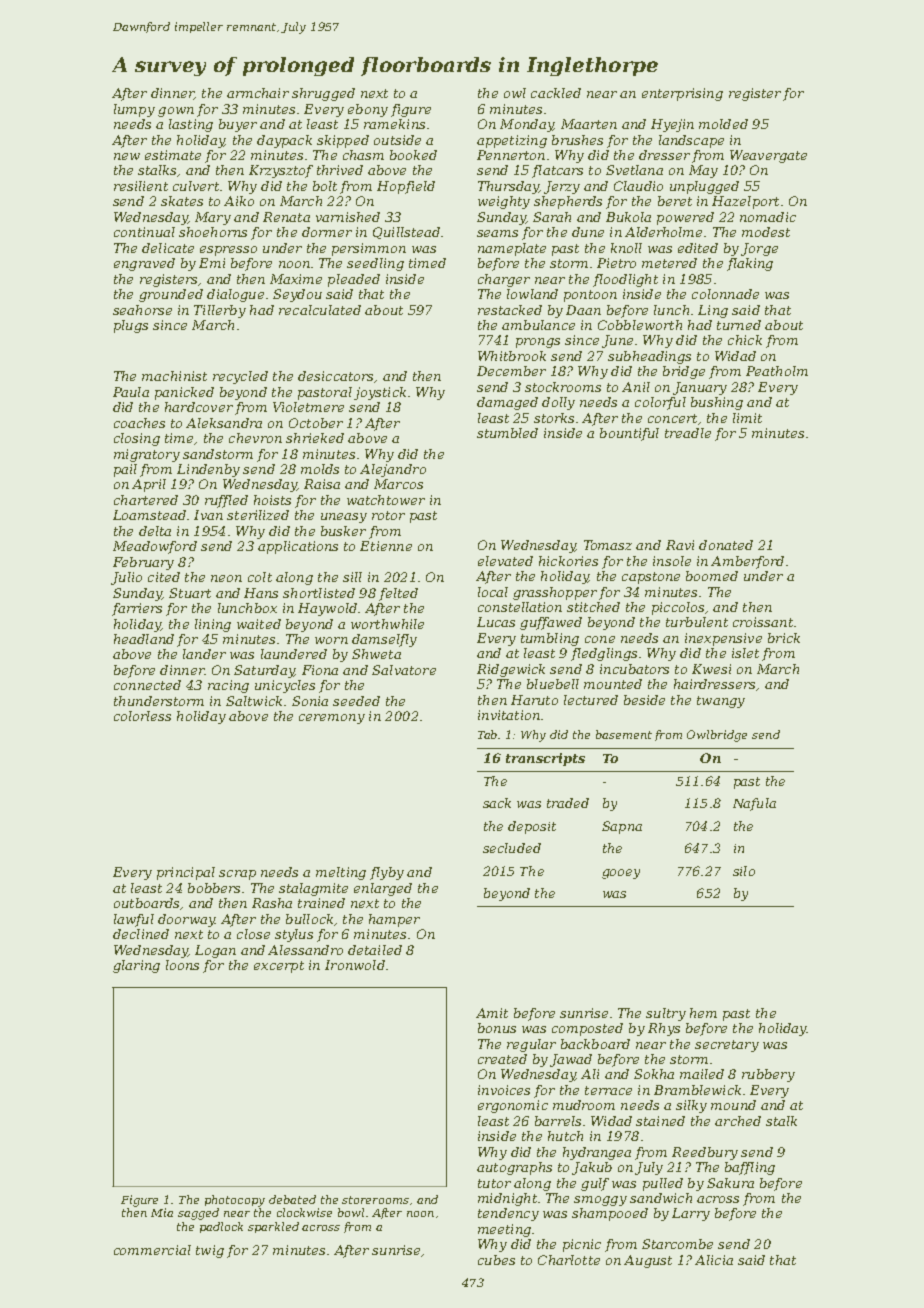 This screenshot has height=1308, width=924. Describe the element at coordinates (556, 93) in the screenshot. I see `cackled` at that location.
